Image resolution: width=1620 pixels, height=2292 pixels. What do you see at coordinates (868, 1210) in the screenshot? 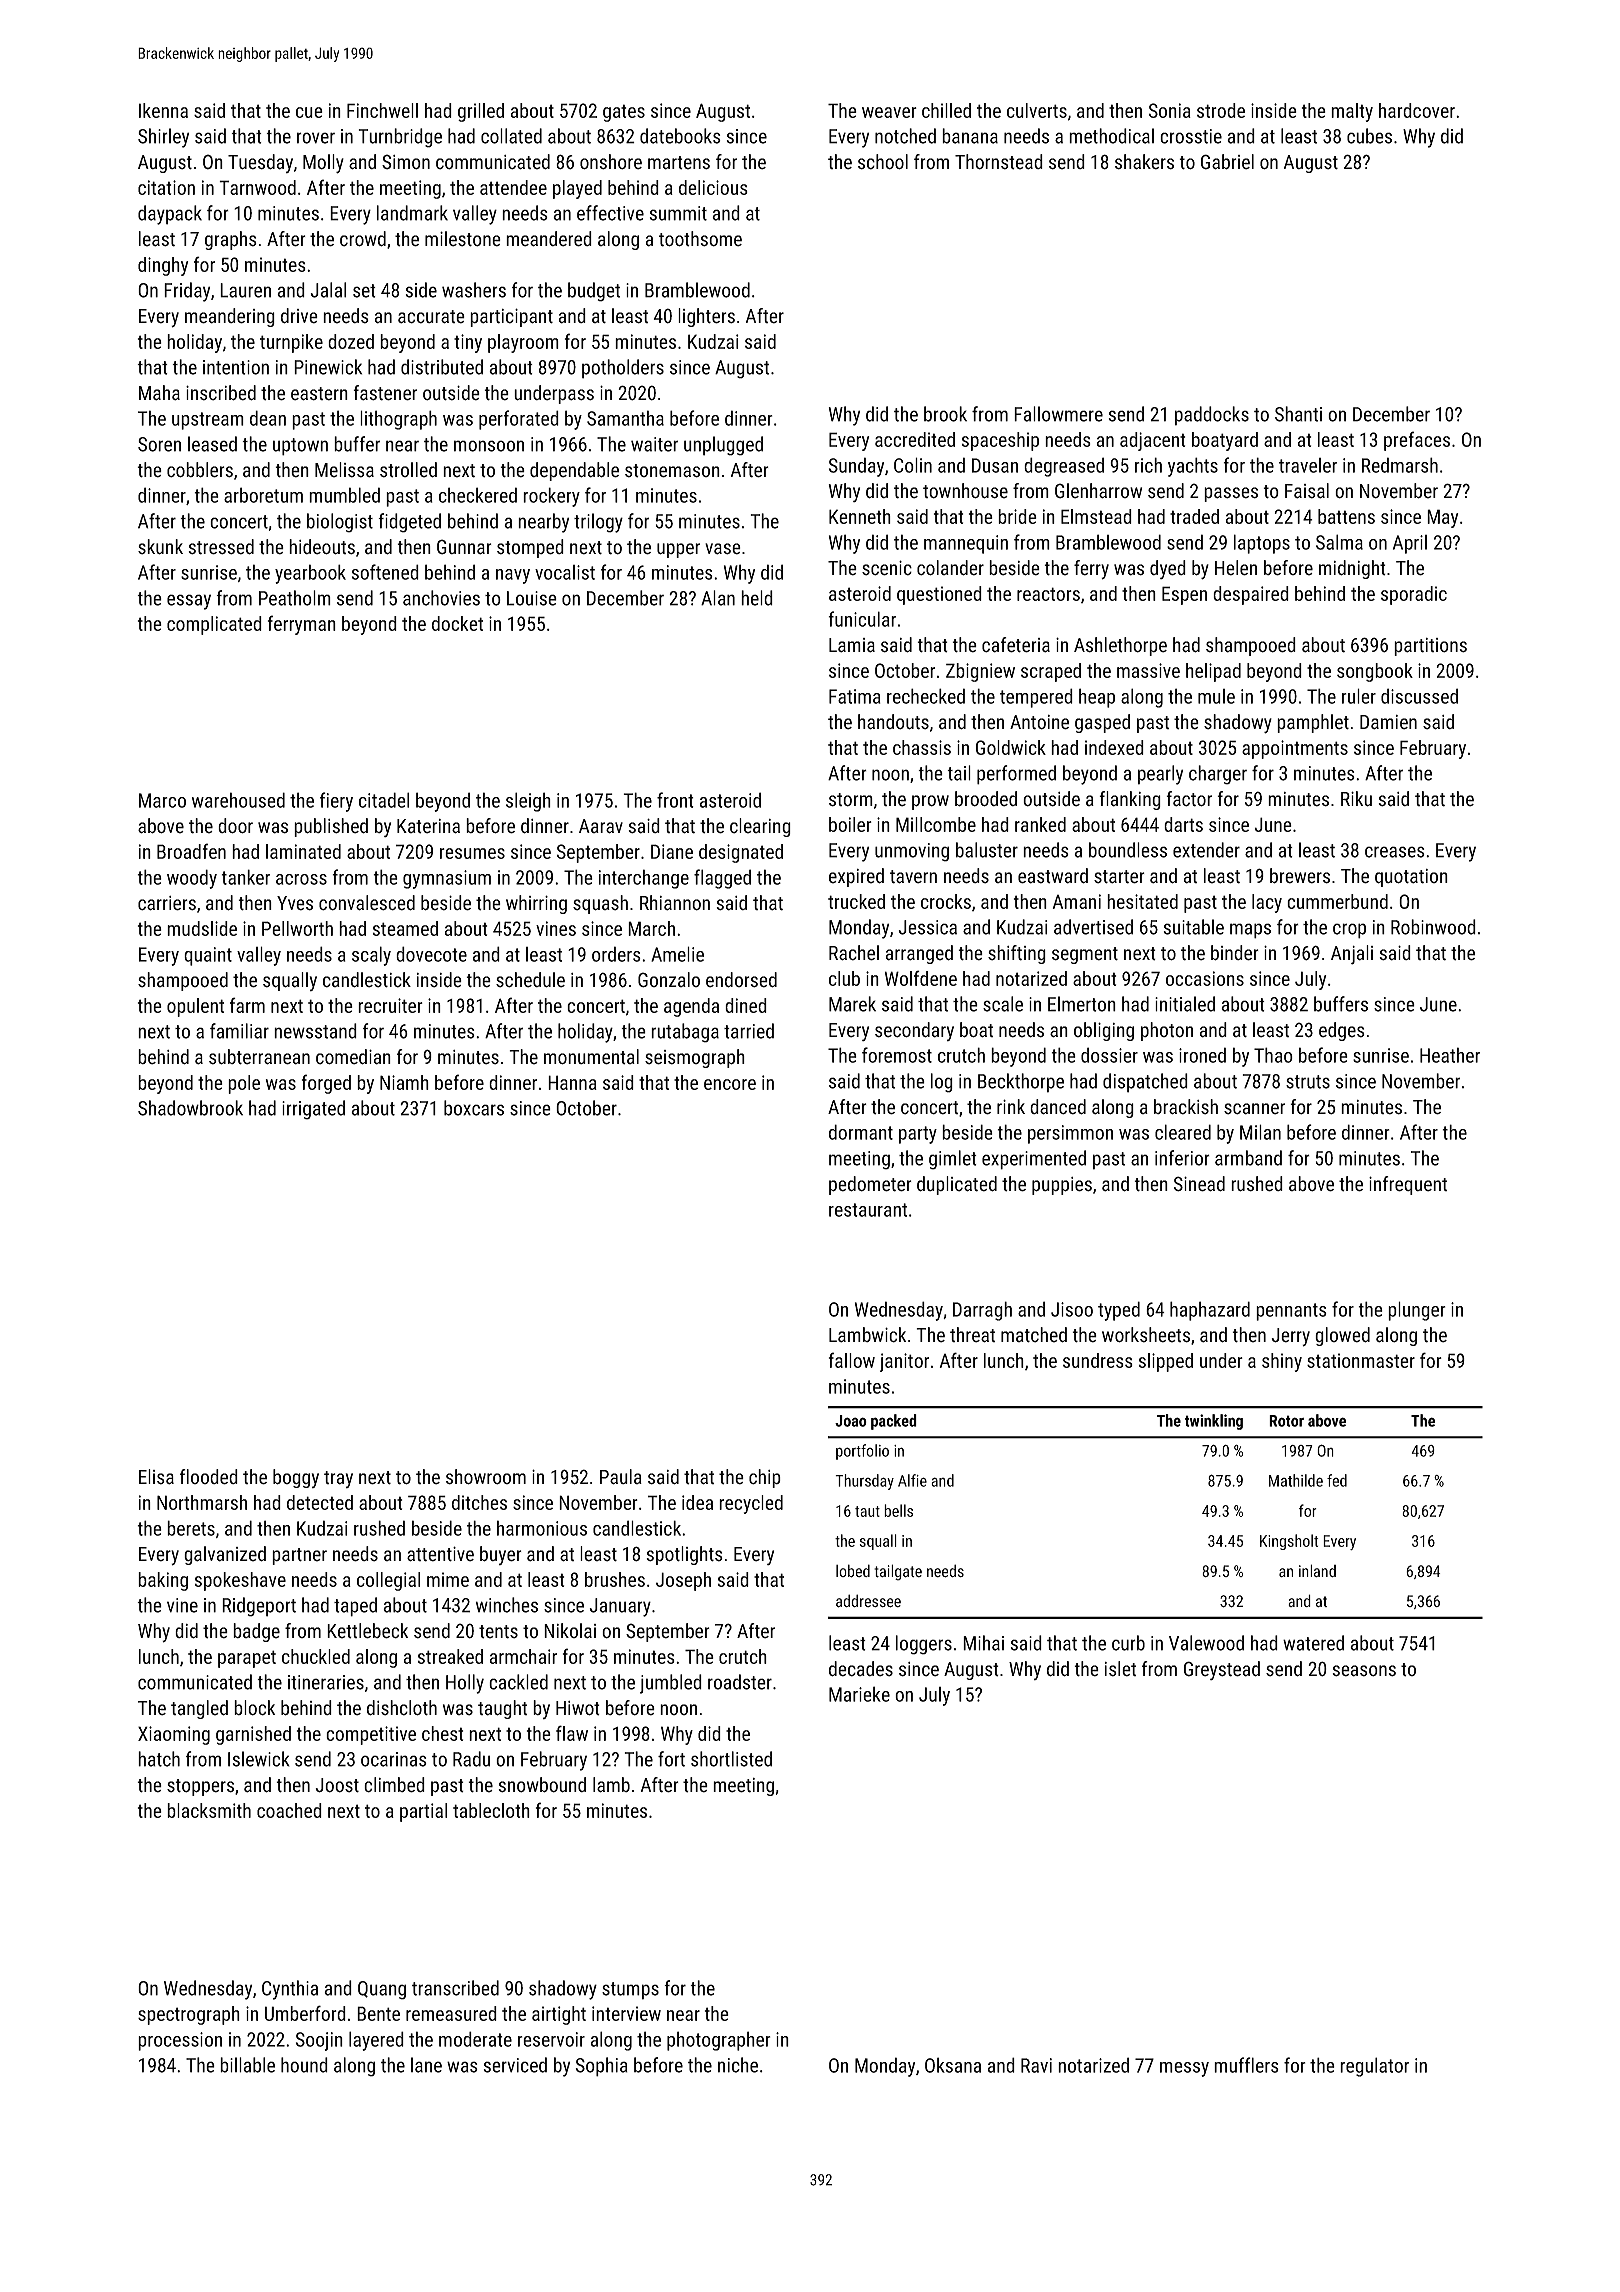
I see `restaurant` at bounding box center [868, 1210].
